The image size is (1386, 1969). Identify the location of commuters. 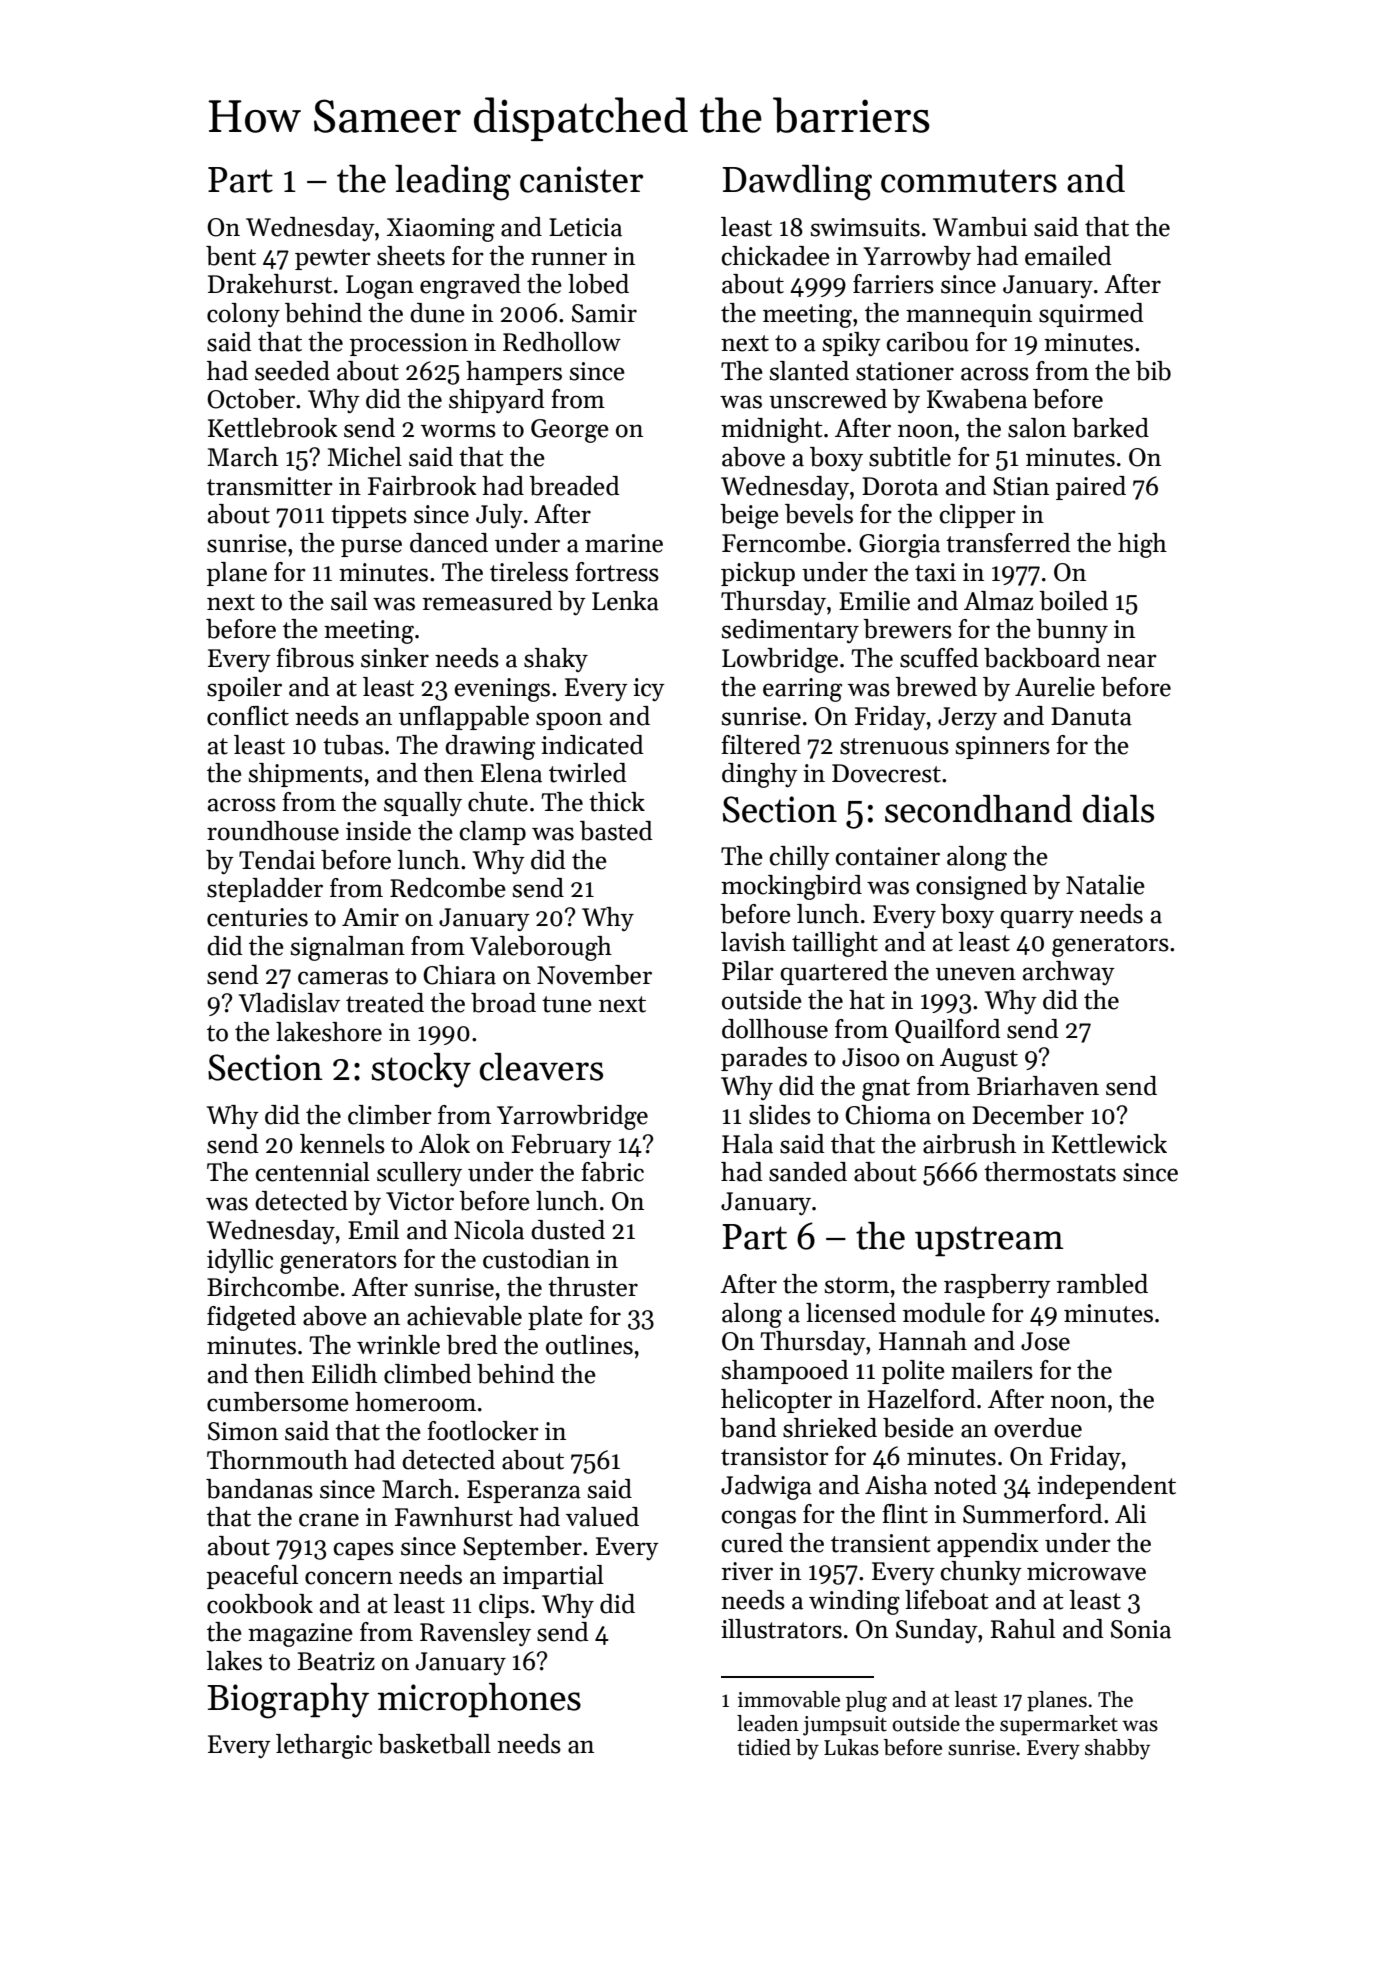
(969, 181).
